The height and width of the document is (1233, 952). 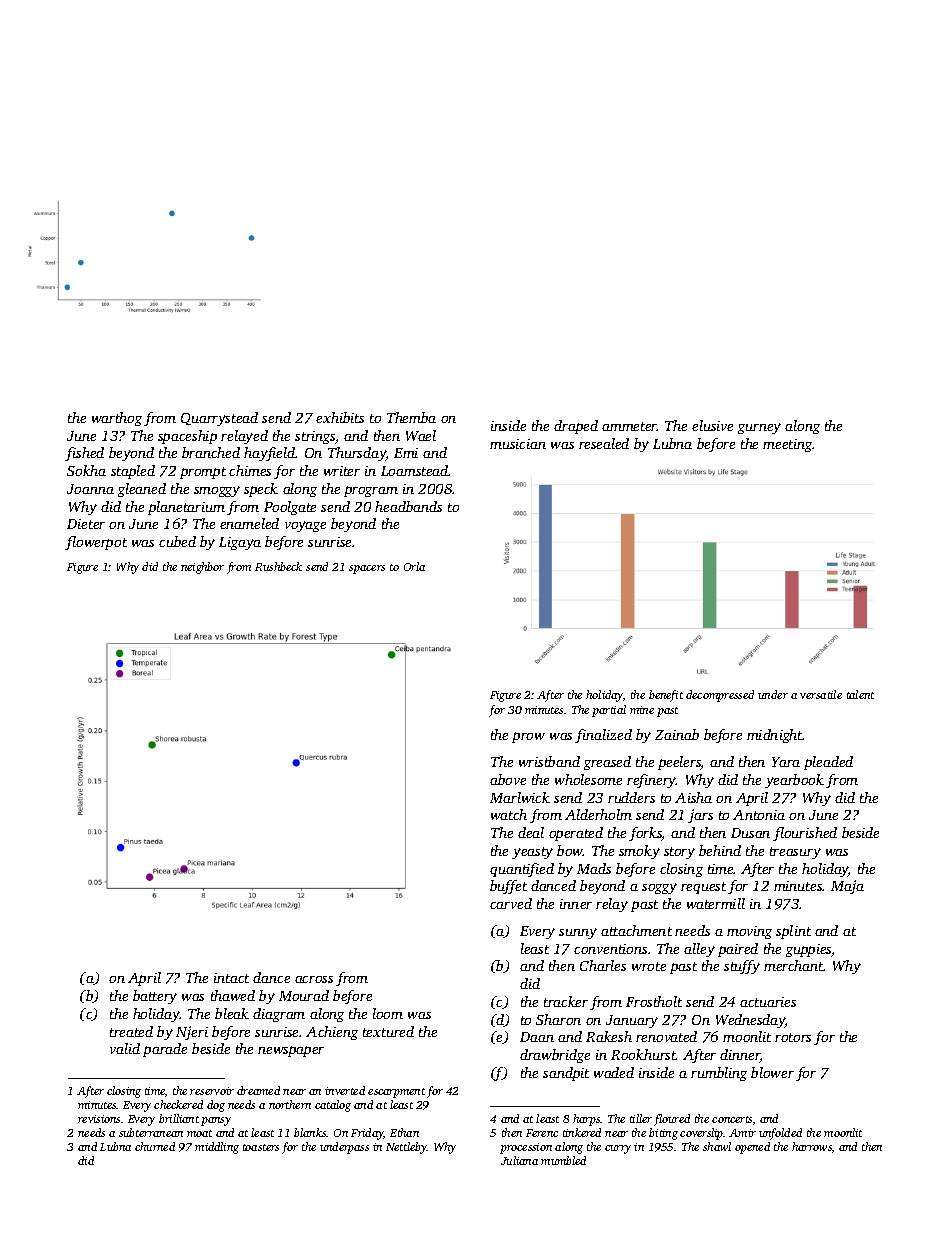 I want to click on versatile, so click(x=821, y=694).
